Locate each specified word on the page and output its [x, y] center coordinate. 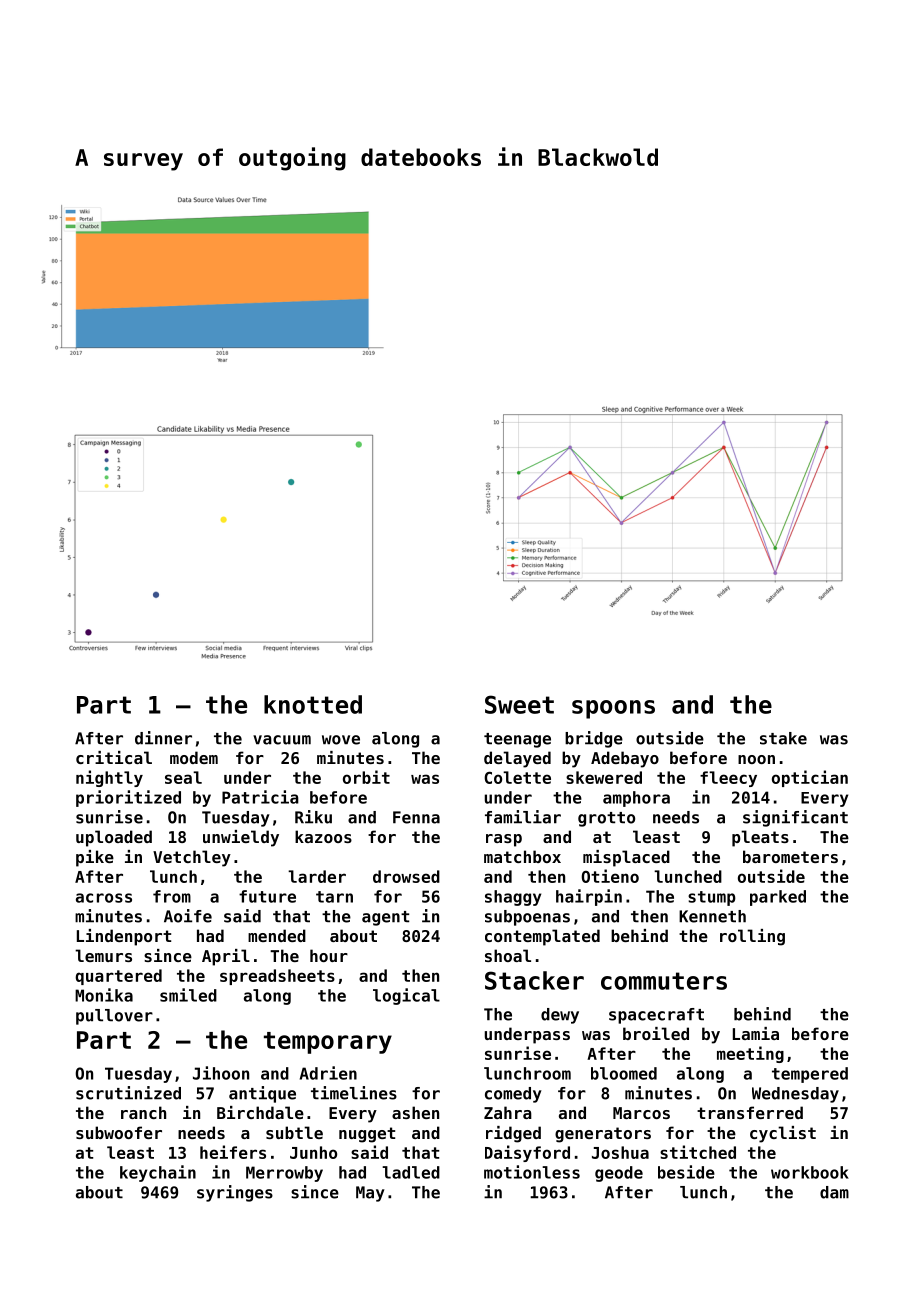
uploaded [114, 838]
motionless [532, 1172]
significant [795, 818]
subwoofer [119, 1132]
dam [834, 1192]
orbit [366, 777]
